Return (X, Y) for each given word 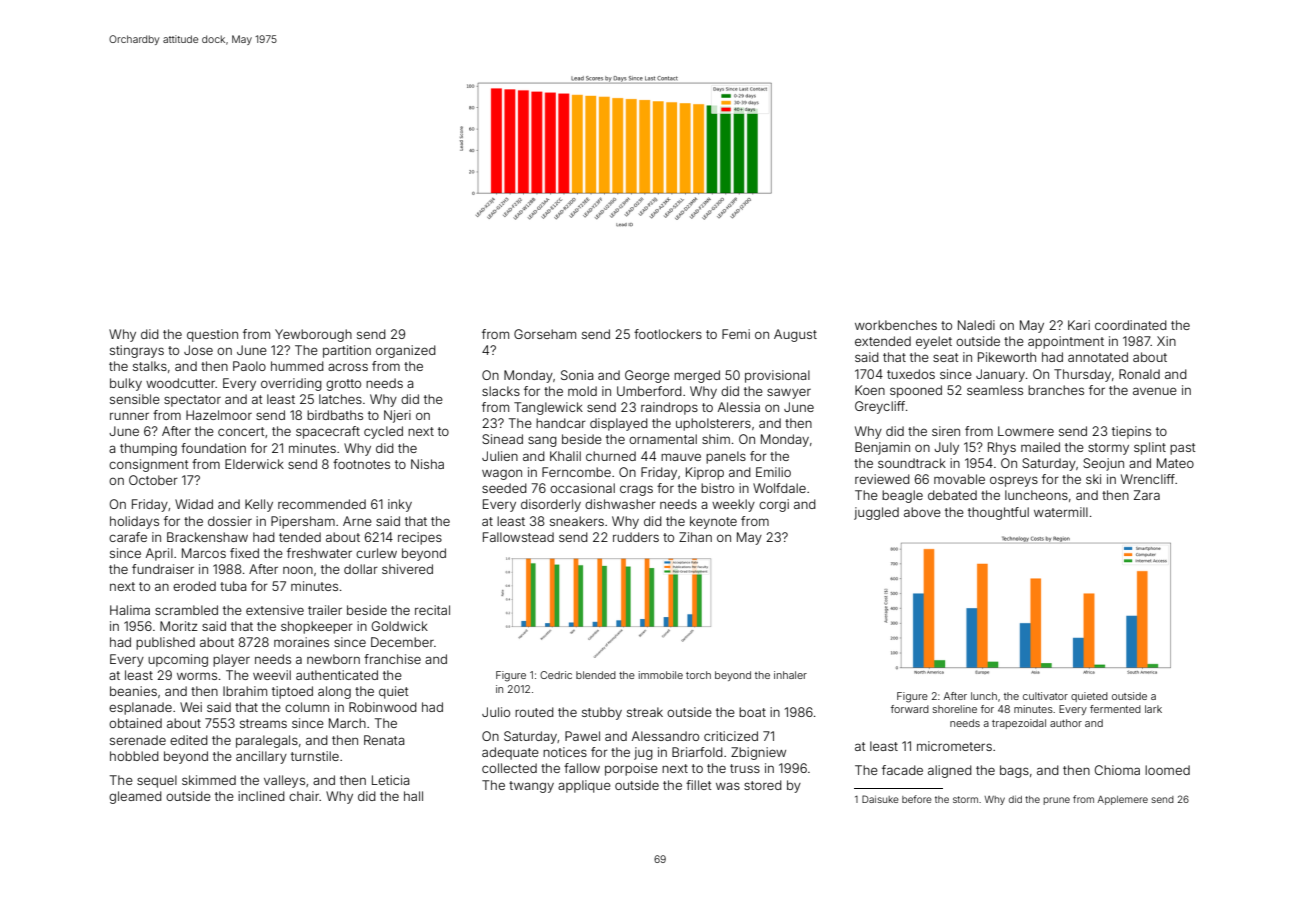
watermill (1061, 512)
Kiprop (705, 473)
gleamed (135, 797)
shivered (407, 569)
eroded (194, 586)
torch (698, 675)
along (334, 692)
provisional (777, 376)
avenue (1155, 391)
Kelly (259, 505)
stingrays (137, 351)
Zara (1147, 495)
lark (1153, 709)
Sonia (577, 375)
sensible (135, 399)
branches (1056, 390)
